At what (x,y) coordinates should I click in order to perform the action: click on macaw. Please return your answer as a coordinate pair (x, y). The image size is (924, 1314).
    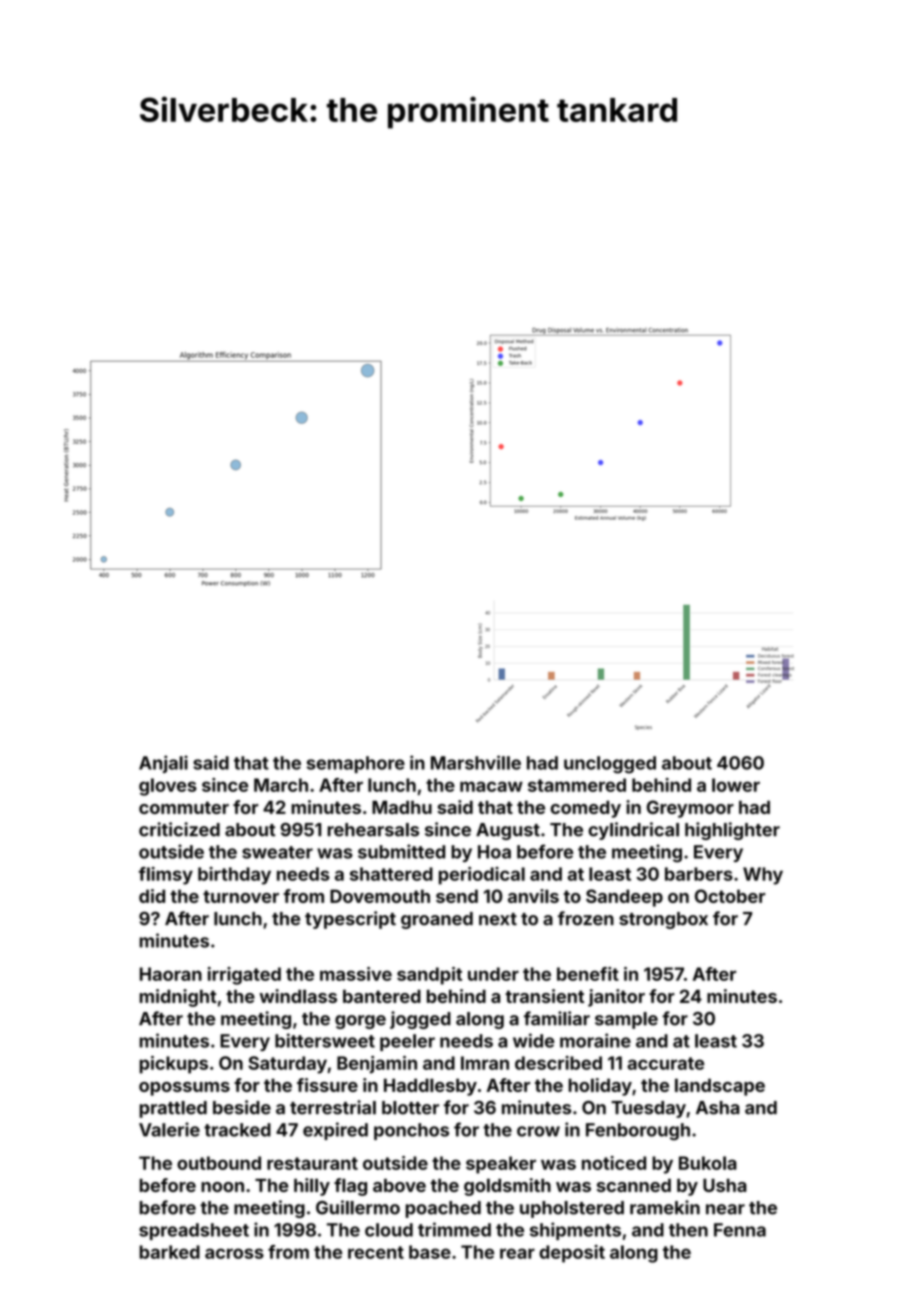
    Looking at the image, I should click on (491, 786).
